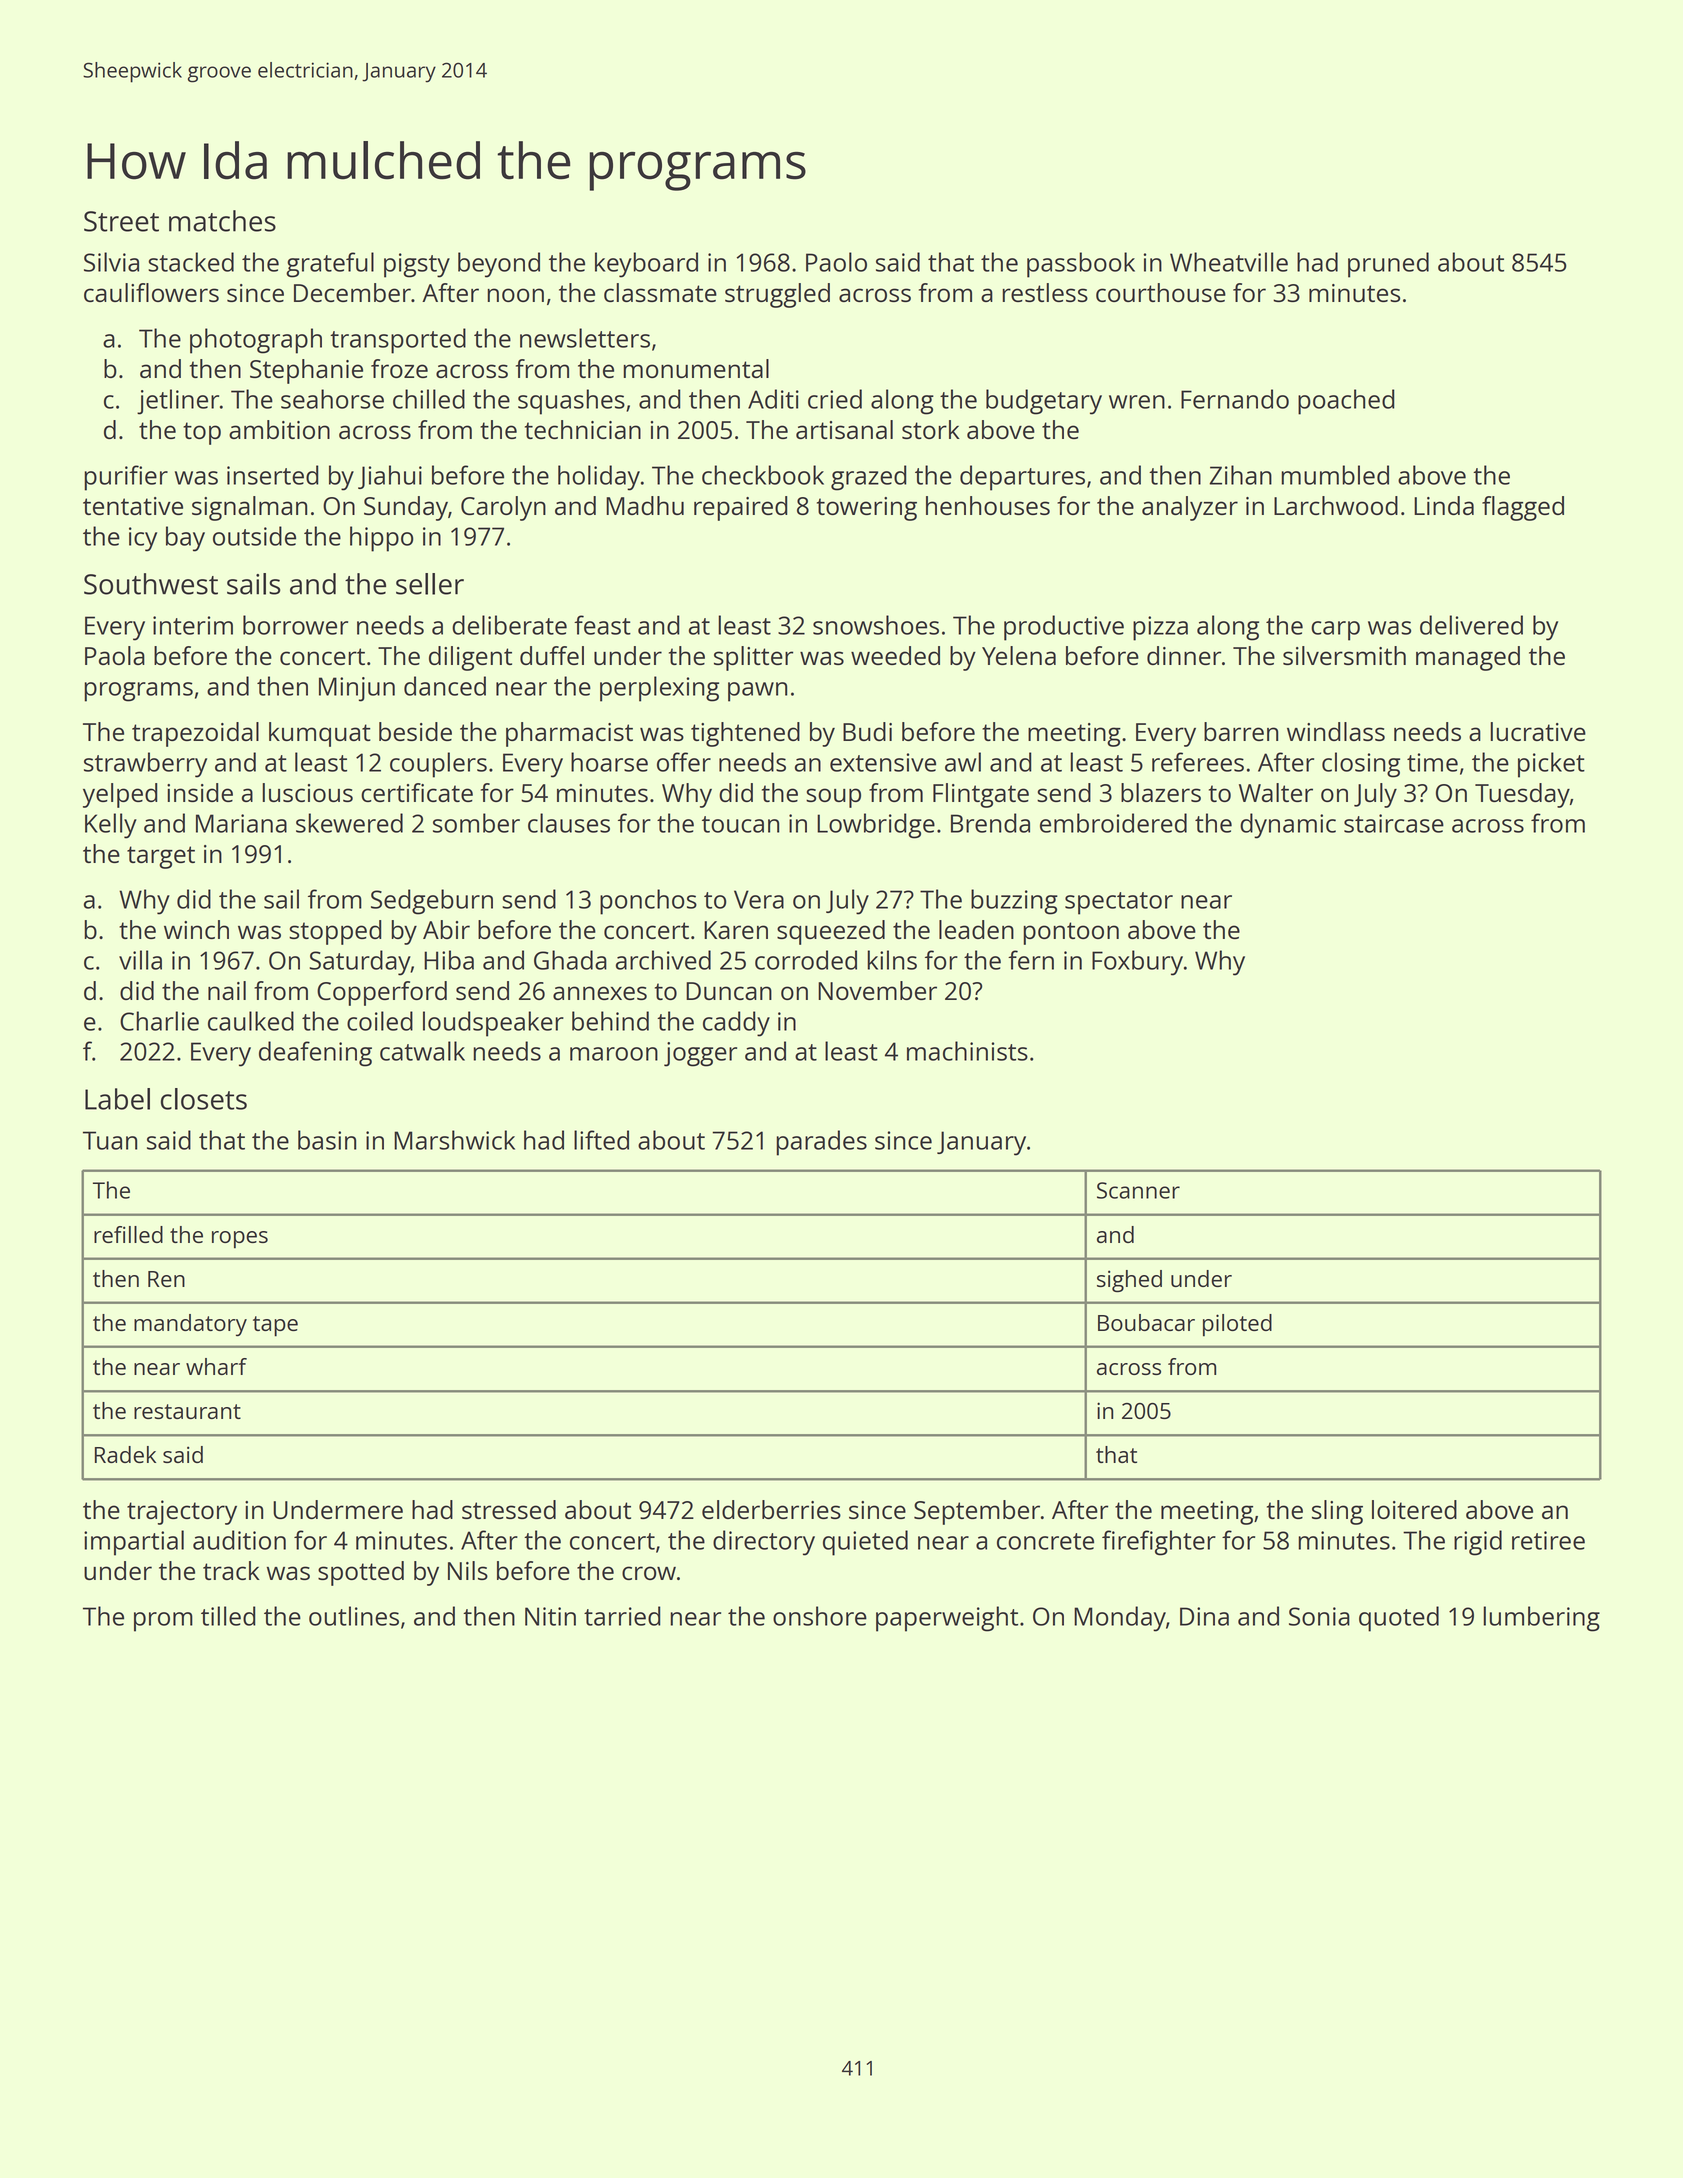 The width and height of the document is (1683, 2178). I want to click on Paolo, so click(836, 262).
